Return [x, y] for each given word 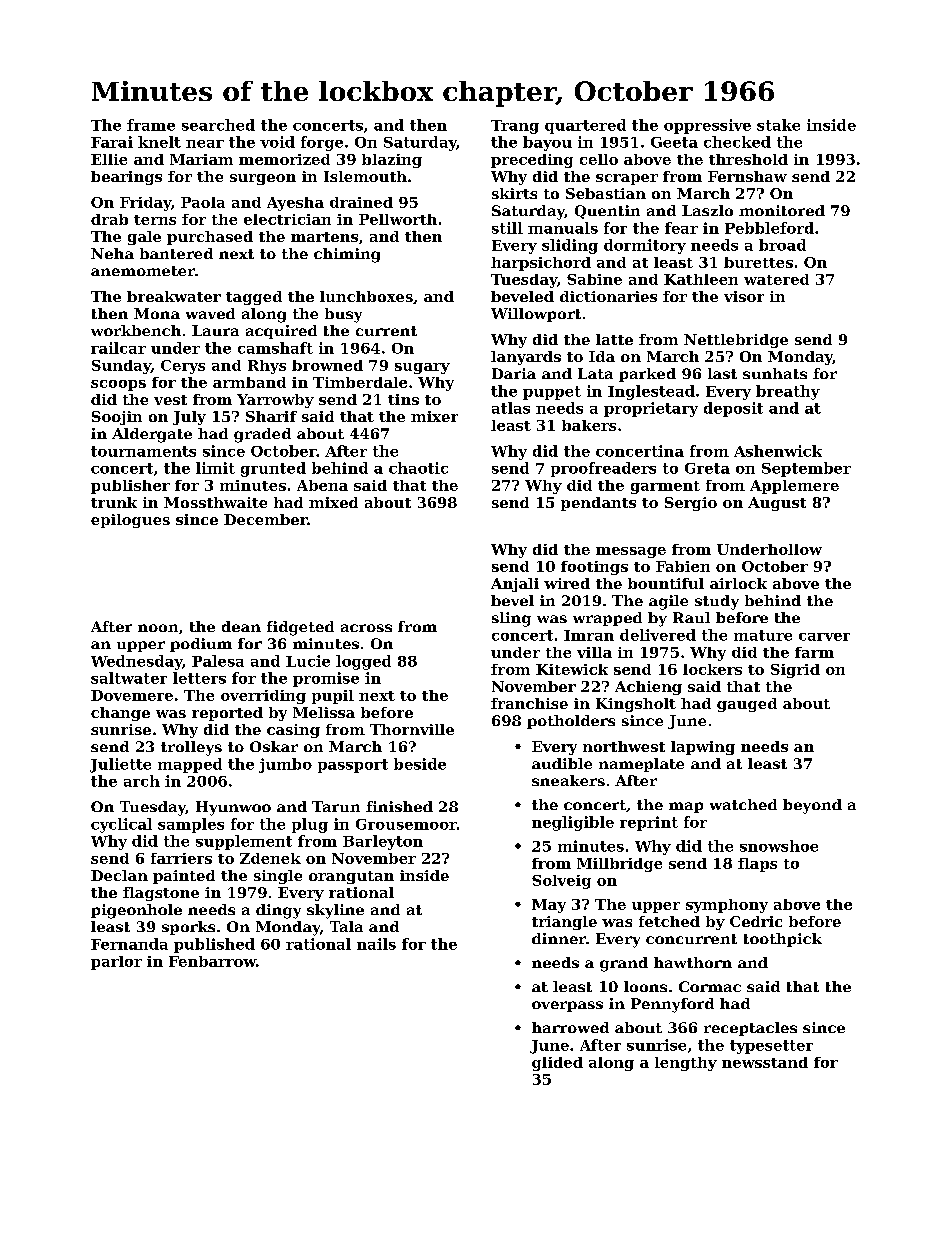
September [806, 469]
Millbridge [619, 865]
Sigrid [795, 671]
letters [199, 678]
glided [557, 1064]
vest [170, 400]
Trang [515, 127]
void [277, 142]
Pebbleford [769, 228]
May [549, 906]
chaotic [418, 468]
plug [310, 825]
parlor [116, 963]
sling [511, 619]
